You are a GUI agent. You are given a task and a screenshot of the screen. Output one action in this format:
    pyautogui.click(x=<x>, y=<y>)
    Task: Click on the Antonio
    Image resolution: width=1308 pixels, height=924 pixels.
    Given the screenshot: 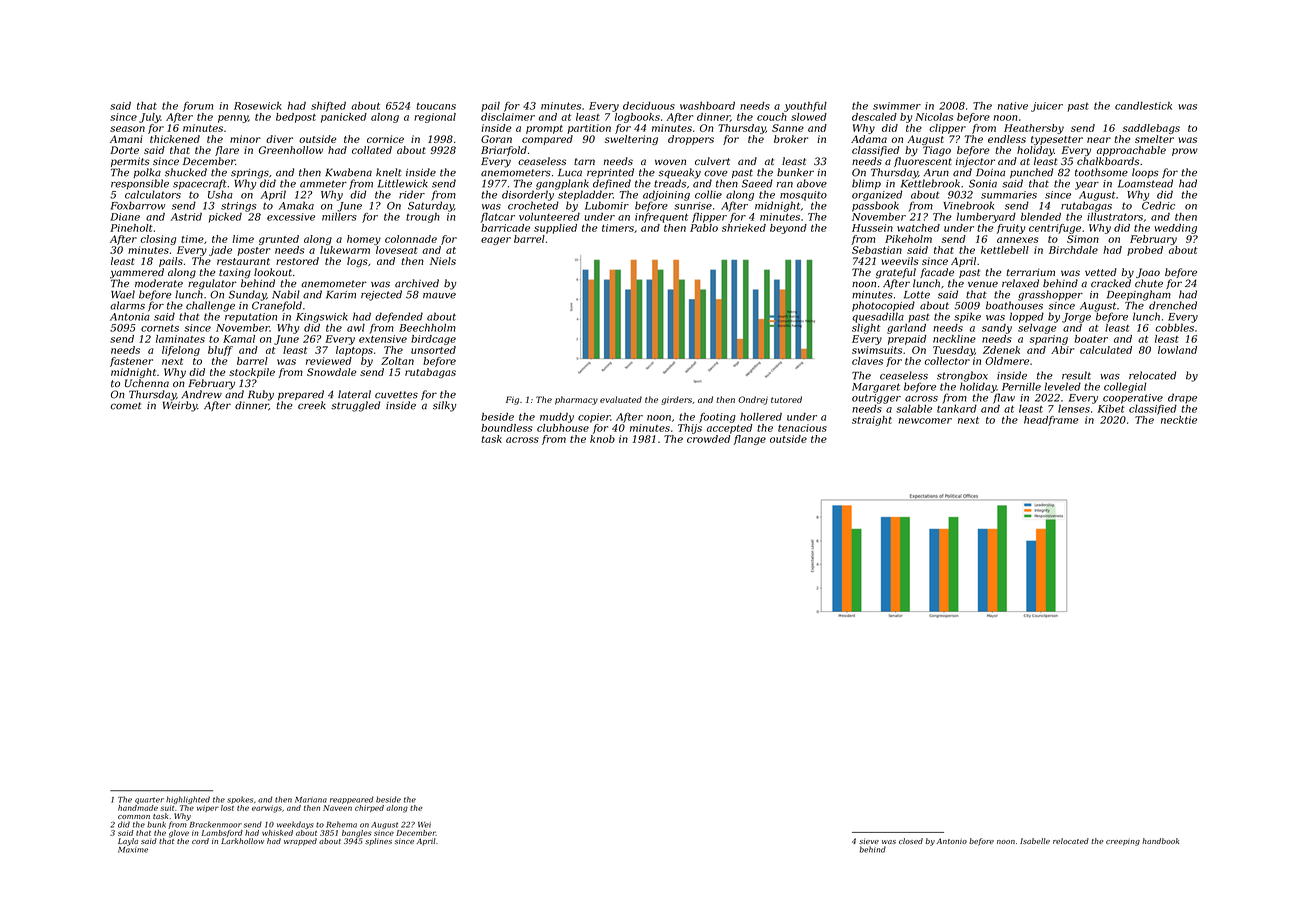 What is the action you would take?
    pyautogui.click(x=952, y=841)
